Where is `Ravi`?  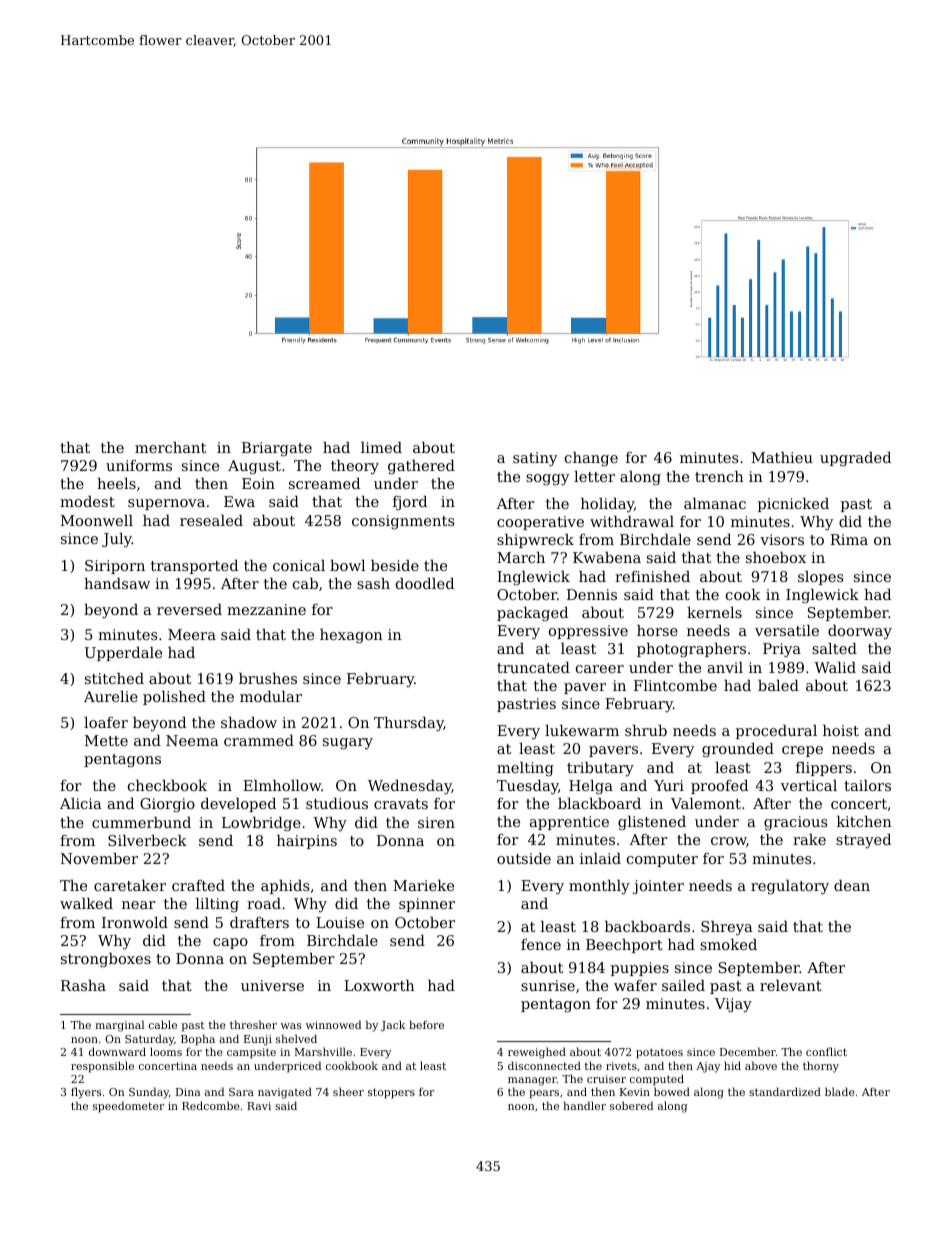 Ravi is located at coordinates (259, 1106).
